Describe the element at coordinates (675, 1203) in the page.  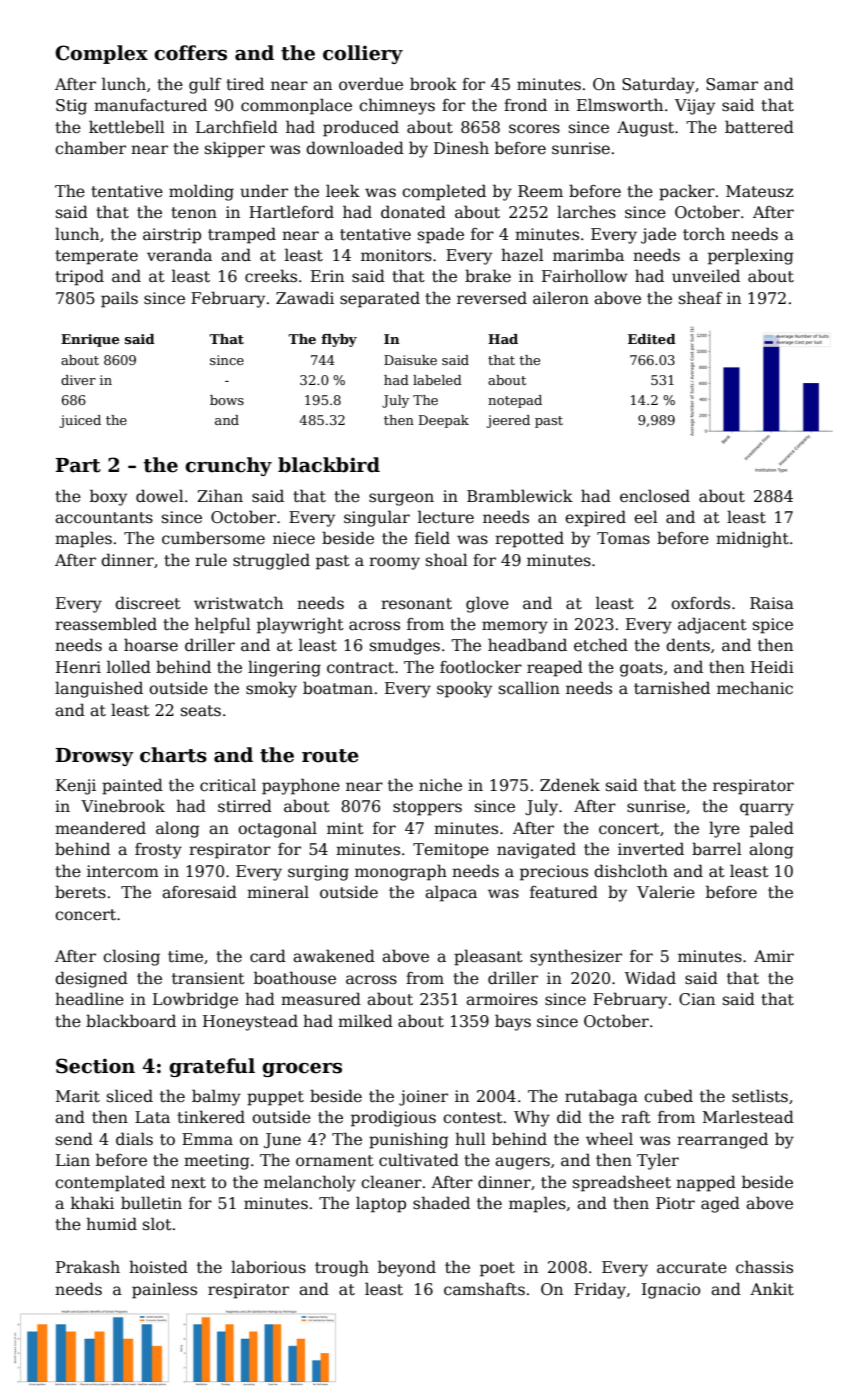
I see `Piotr` at that location.
